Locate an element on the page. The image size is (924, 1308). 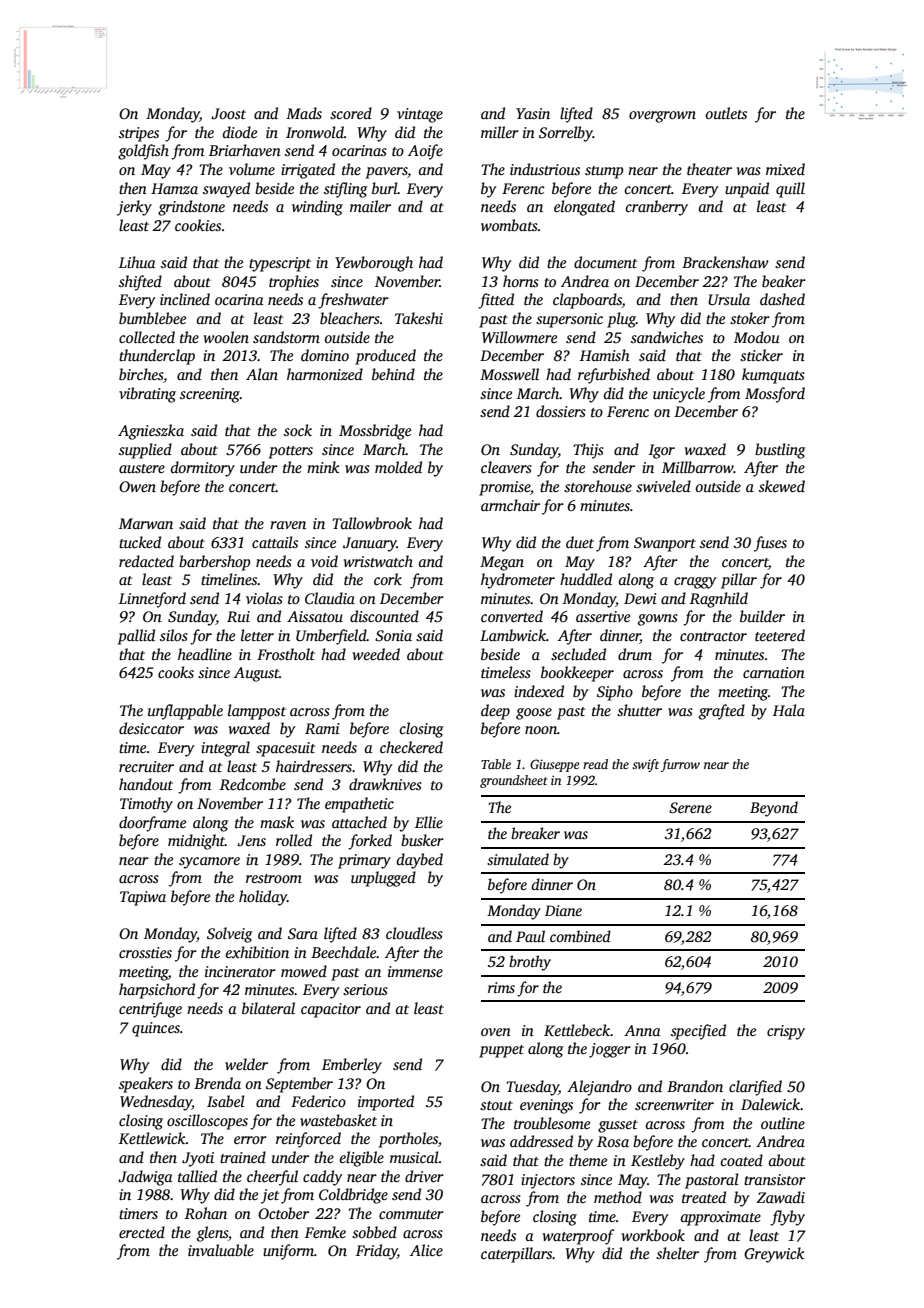
outlets is located at coordinates (726, 113).
